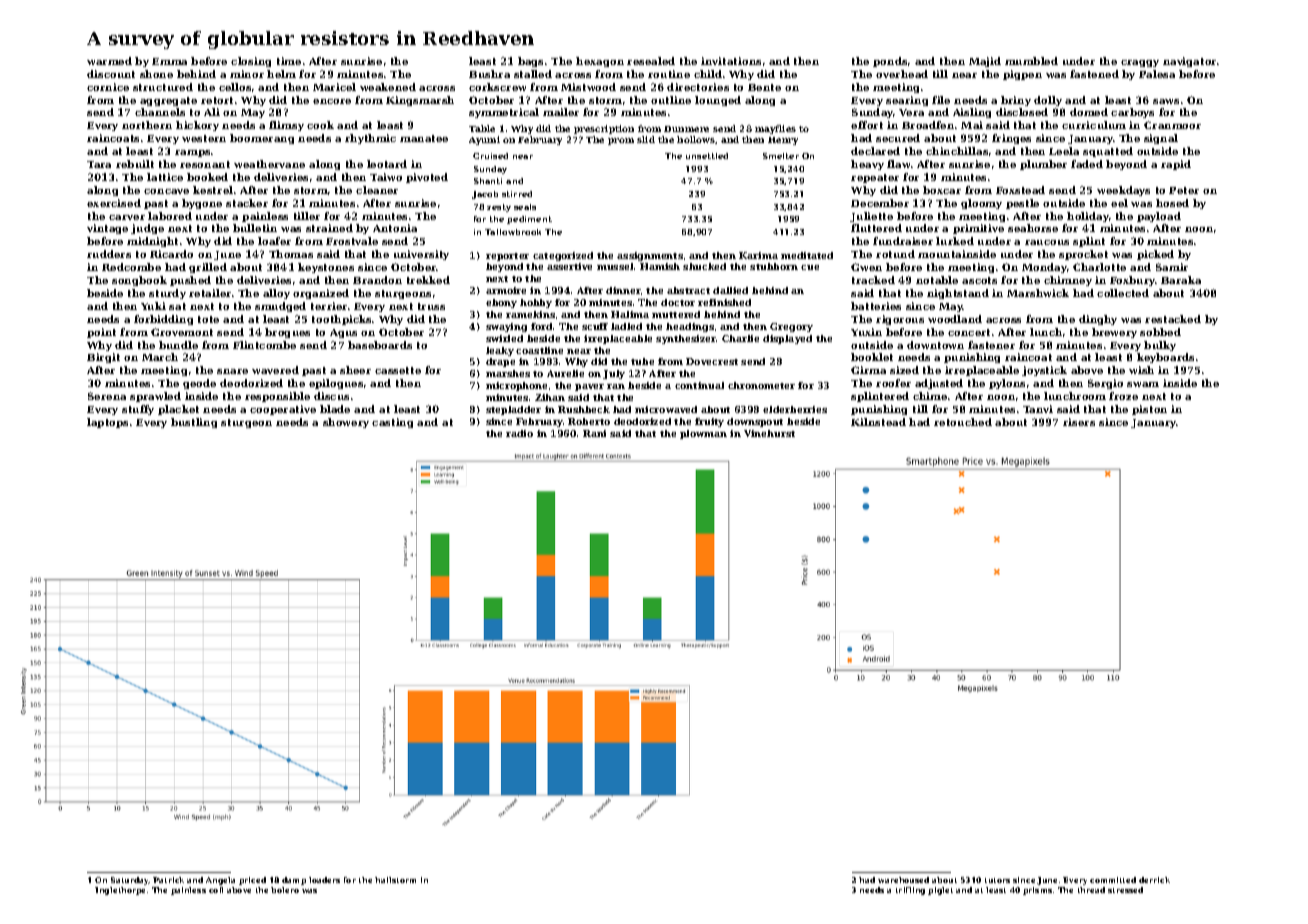 This image has width=1308, height=924. What do you see at coordinates (709, 422) in the image?
I see `fruity` at bounding box center [709, 422].
